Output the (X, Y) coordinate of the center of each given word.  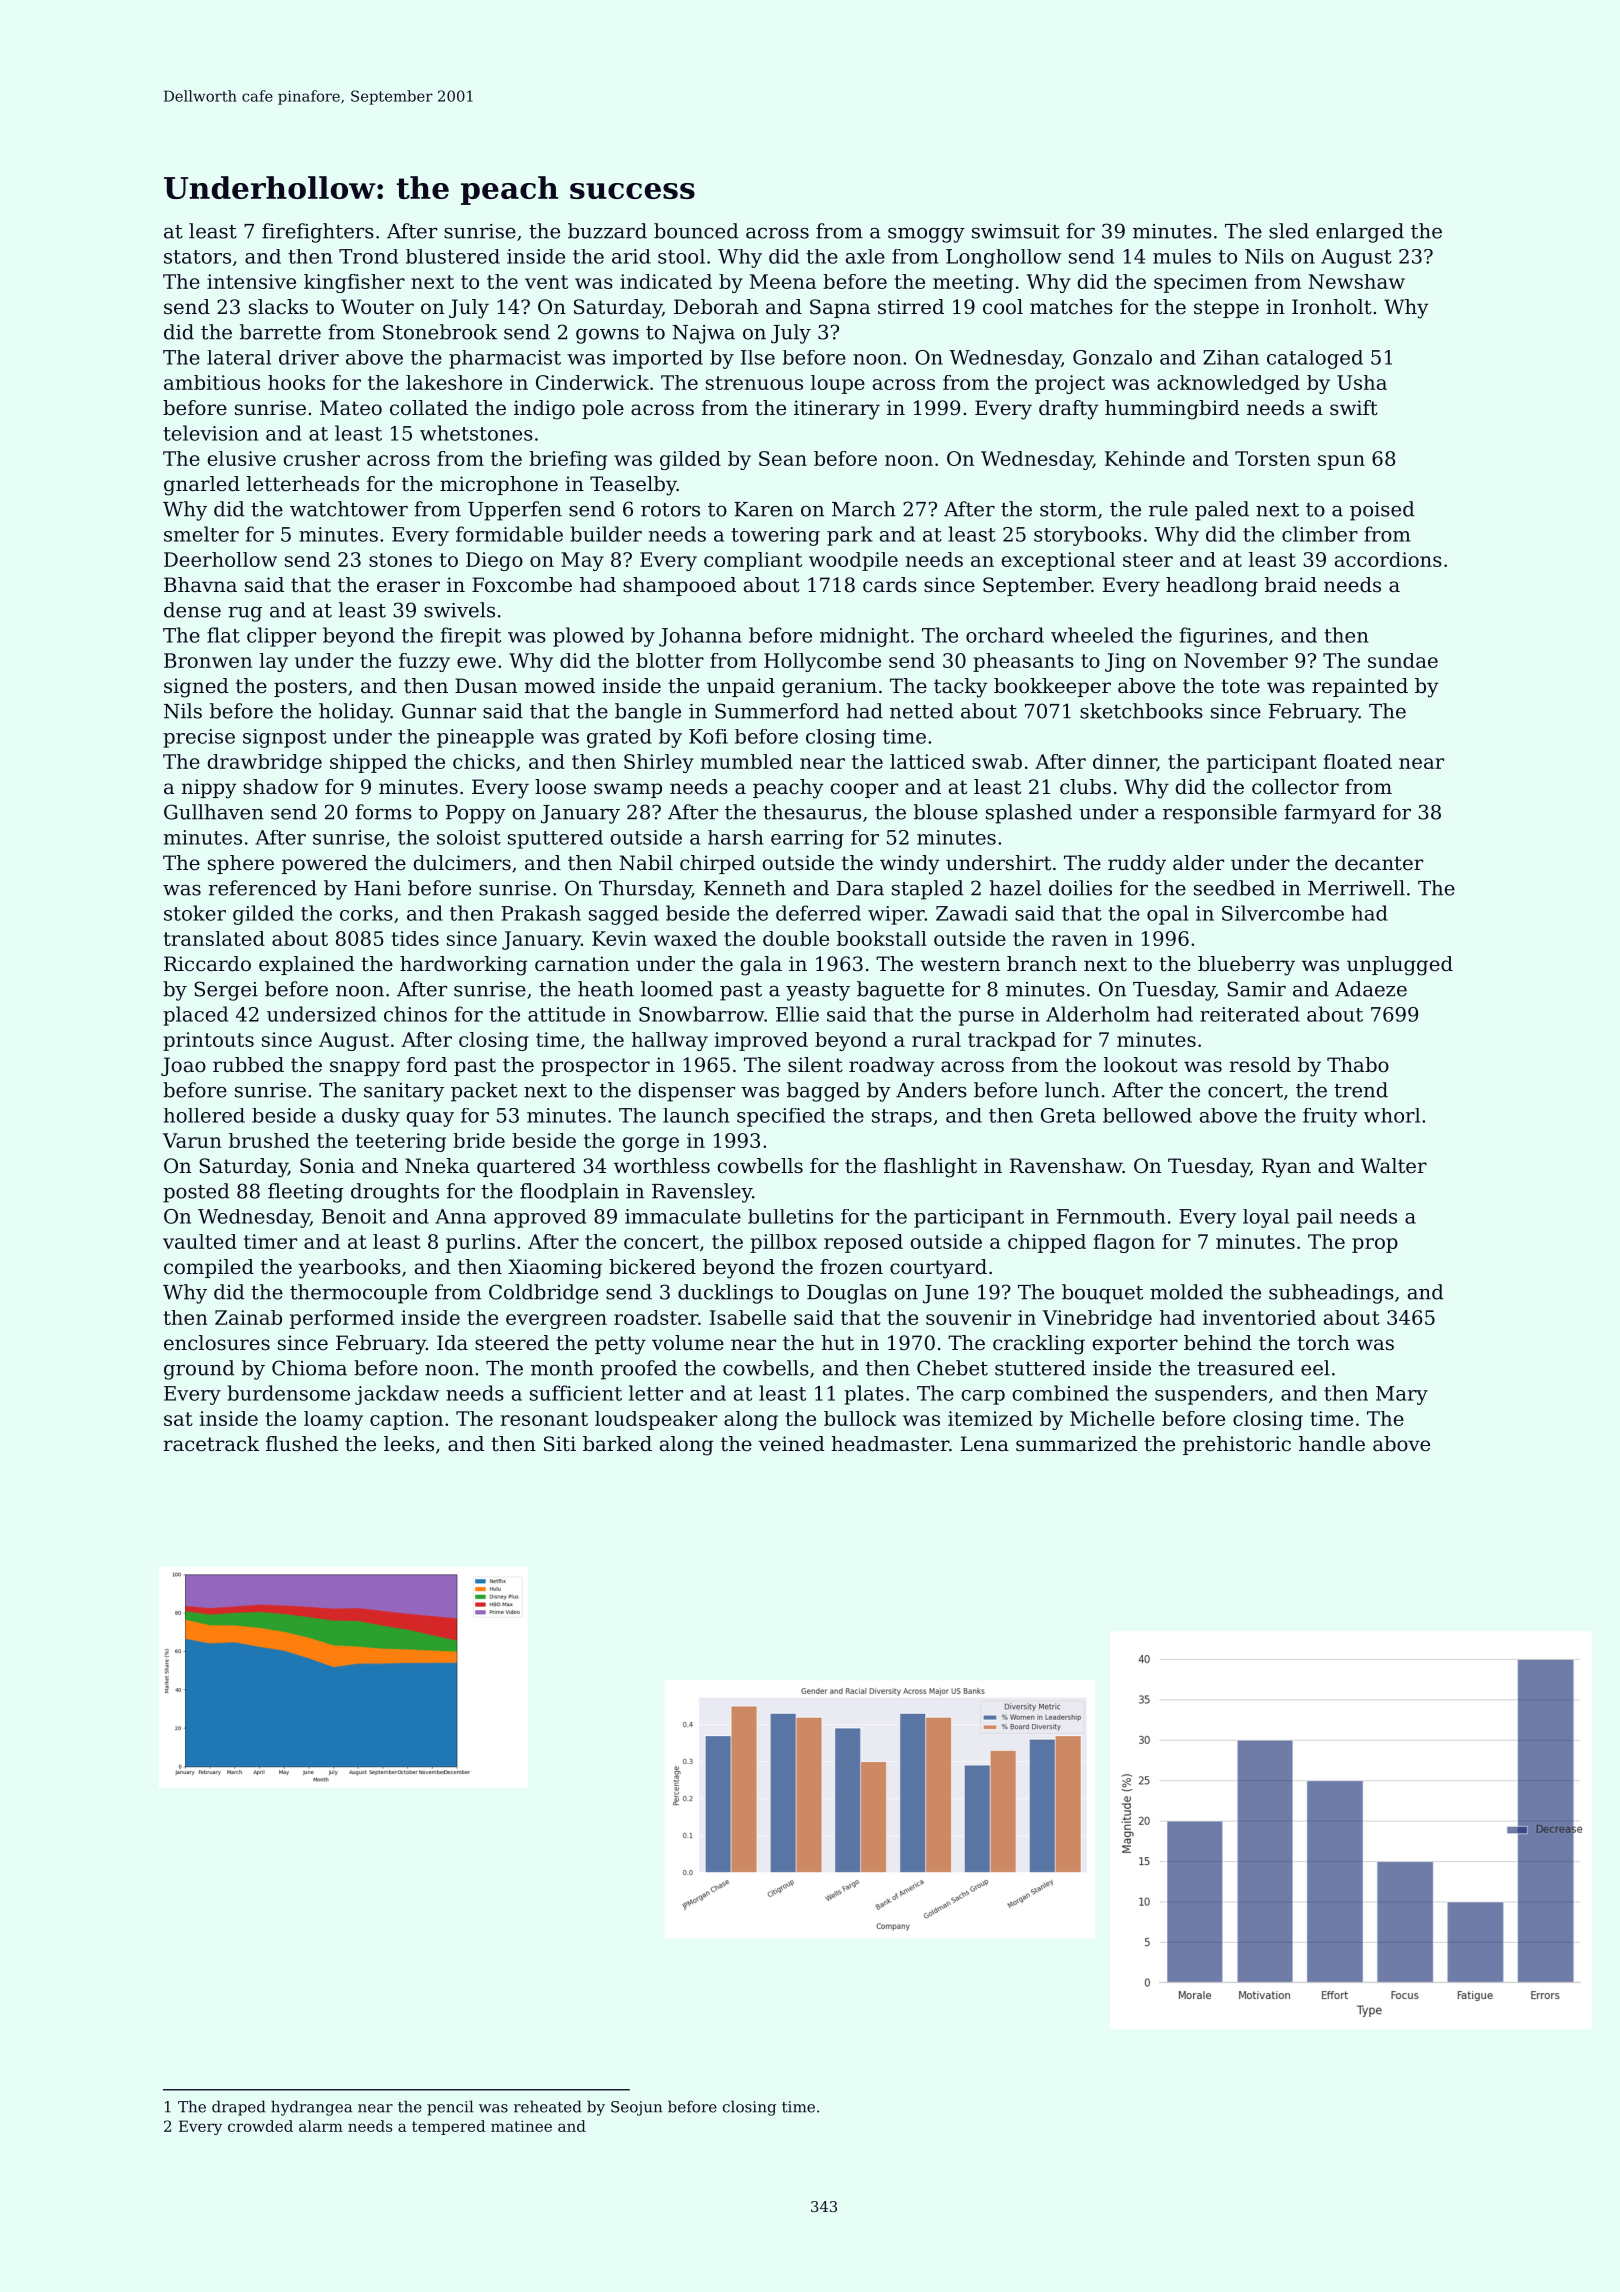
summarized (1076, 1444)
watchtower (349, 509)
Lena (985, 1443)
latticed (927, 761)
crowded (260, 2126)
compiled (209, 1268)
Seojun (636, 2108)
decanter (1379, 863)
